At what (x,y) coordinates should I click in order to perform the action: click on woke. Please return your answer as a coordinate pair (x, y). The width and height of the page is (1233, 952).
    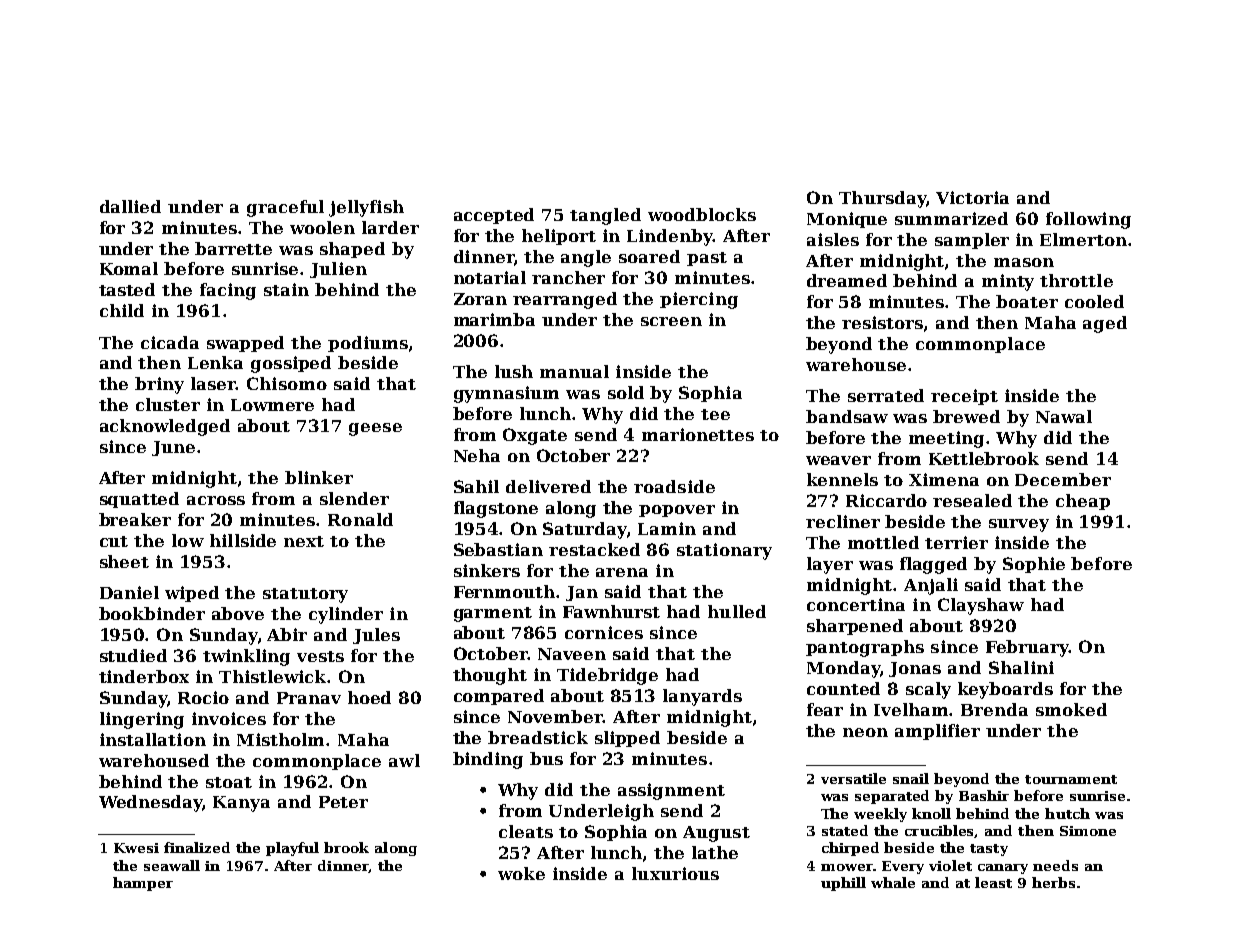
    Looking at the image, I should click on (521, 873).
